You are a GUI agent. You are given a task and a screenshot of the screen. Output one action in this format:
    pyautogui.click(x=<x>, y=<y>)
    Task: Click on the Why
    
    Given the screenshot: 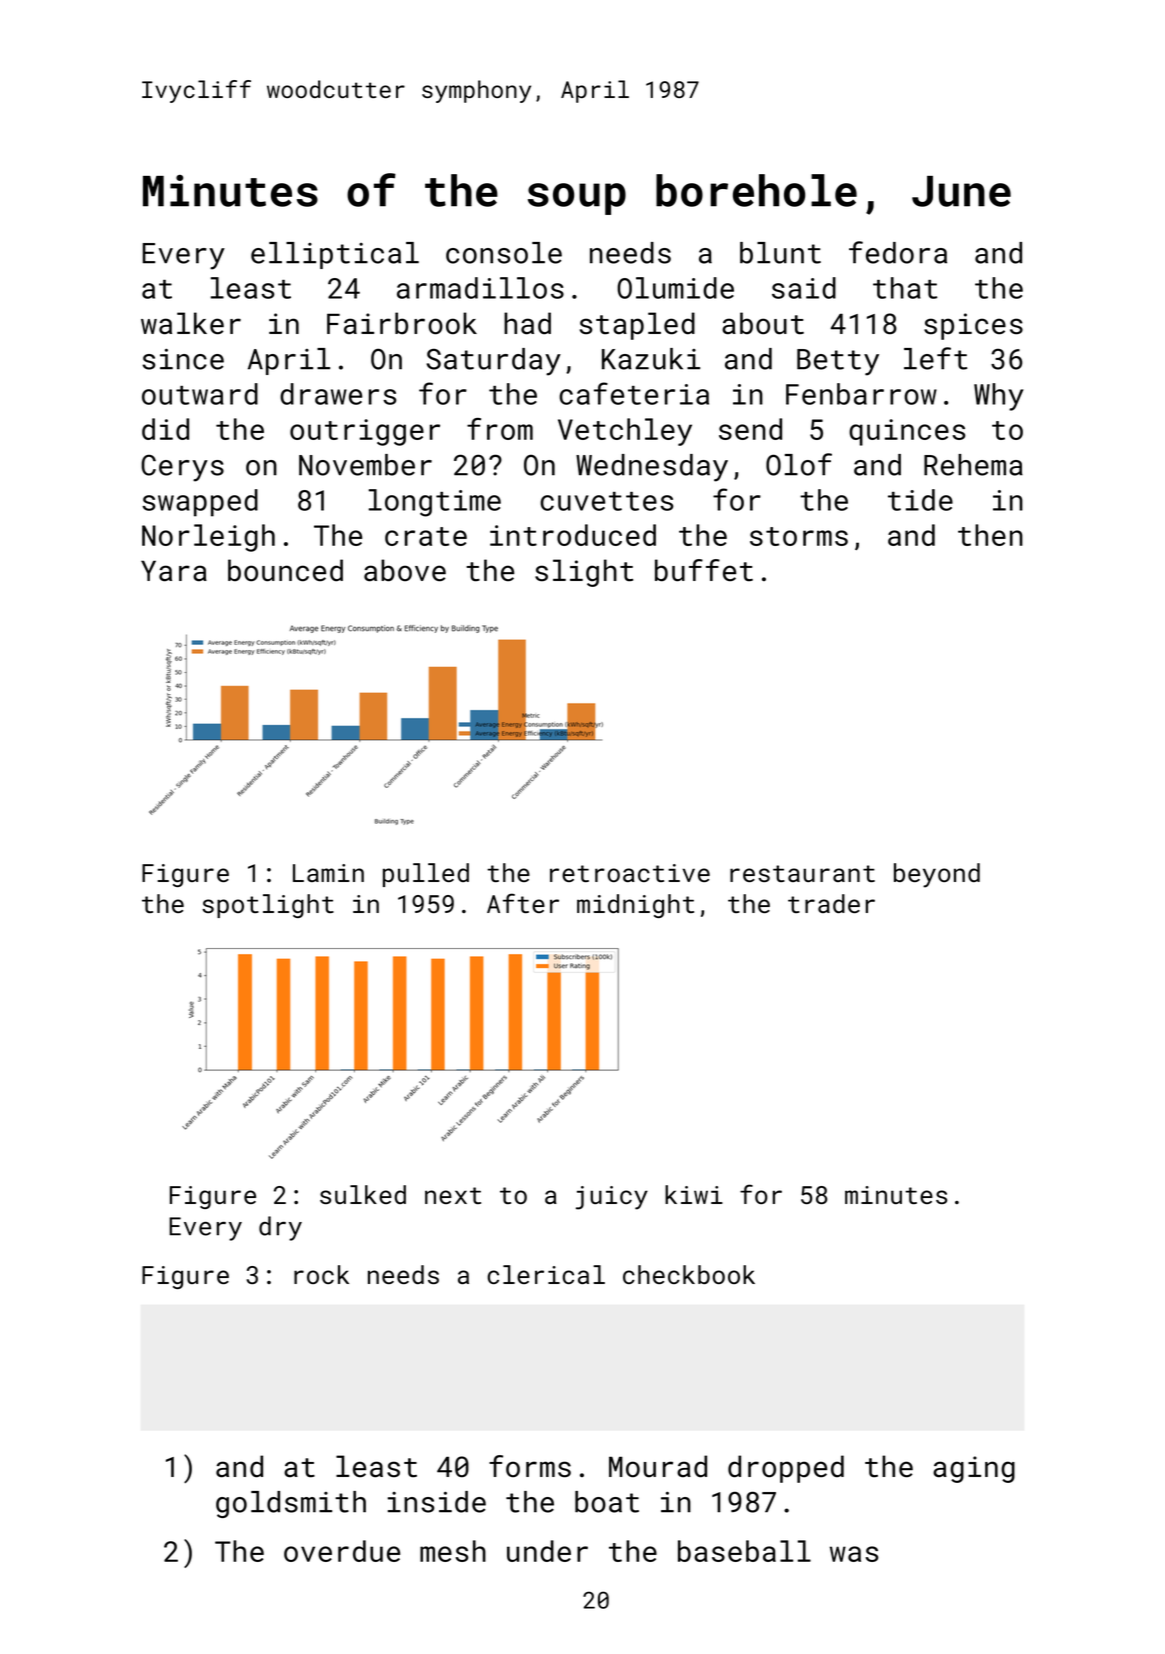 What is the action you would take?
    pyautogui.click(x=999, y=397)
